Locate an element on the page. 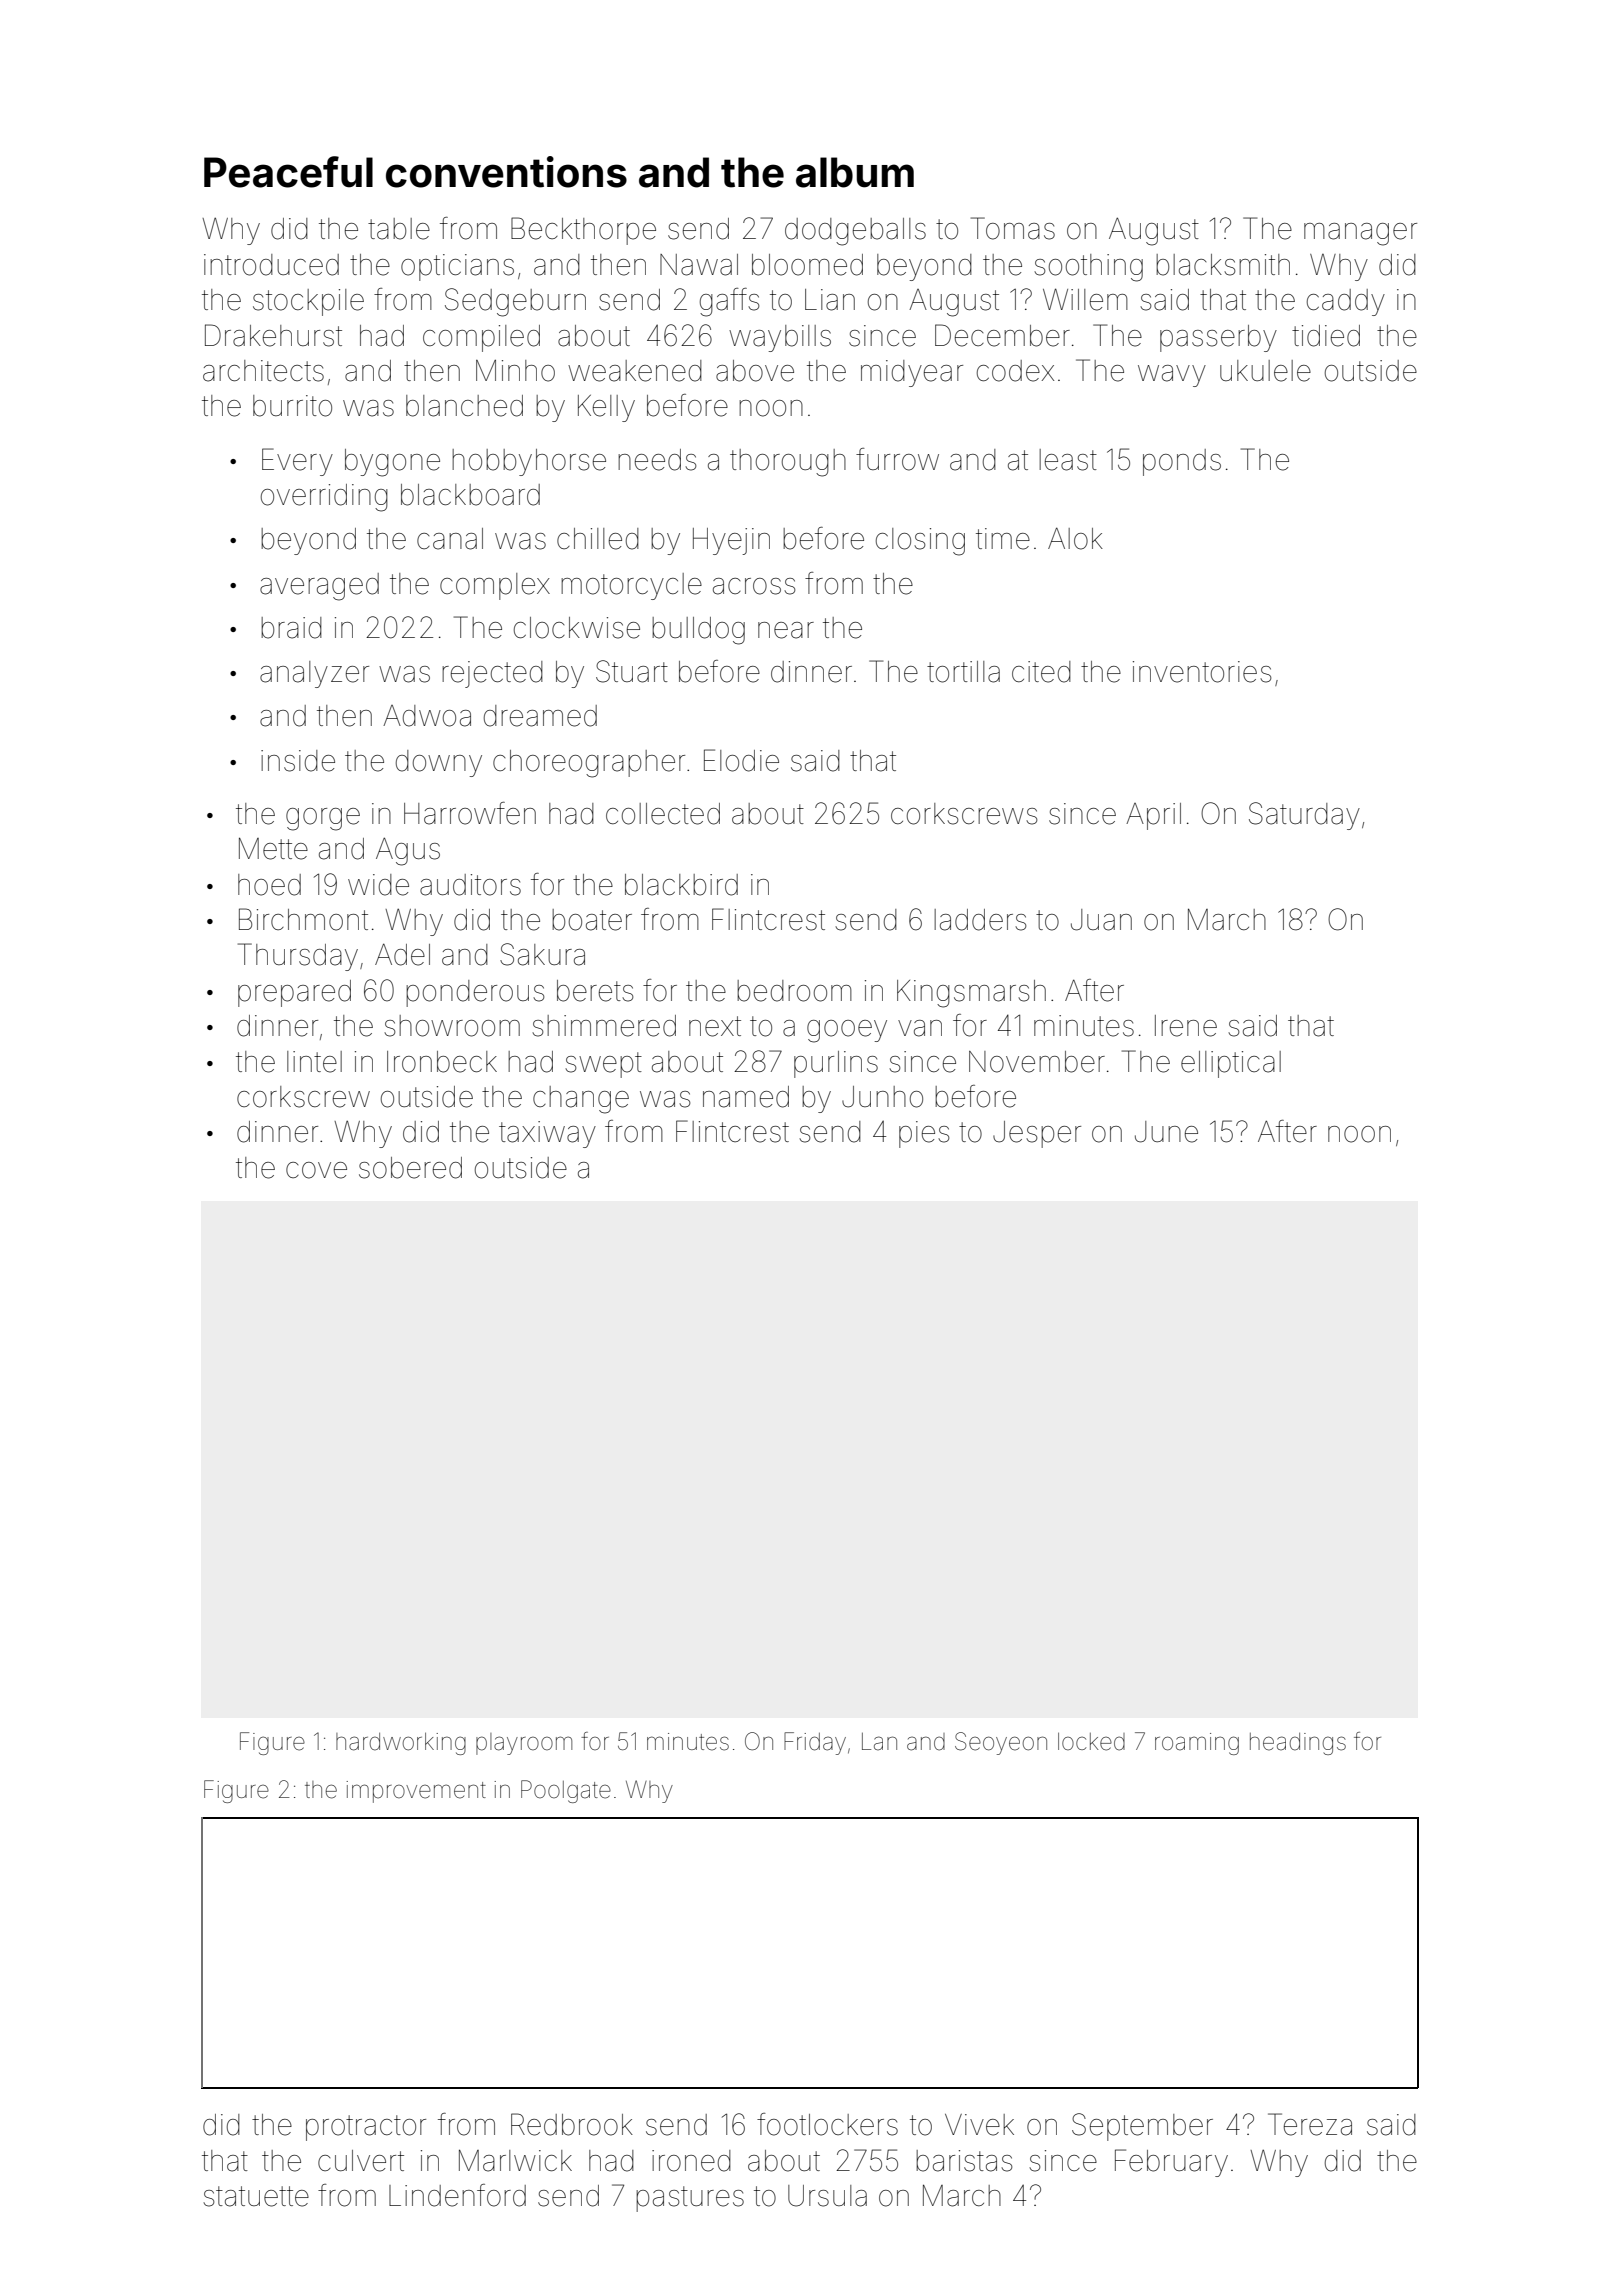 The height and width of the image is (2292, 1620). Ursula is located at coordinates (827, 2196).
